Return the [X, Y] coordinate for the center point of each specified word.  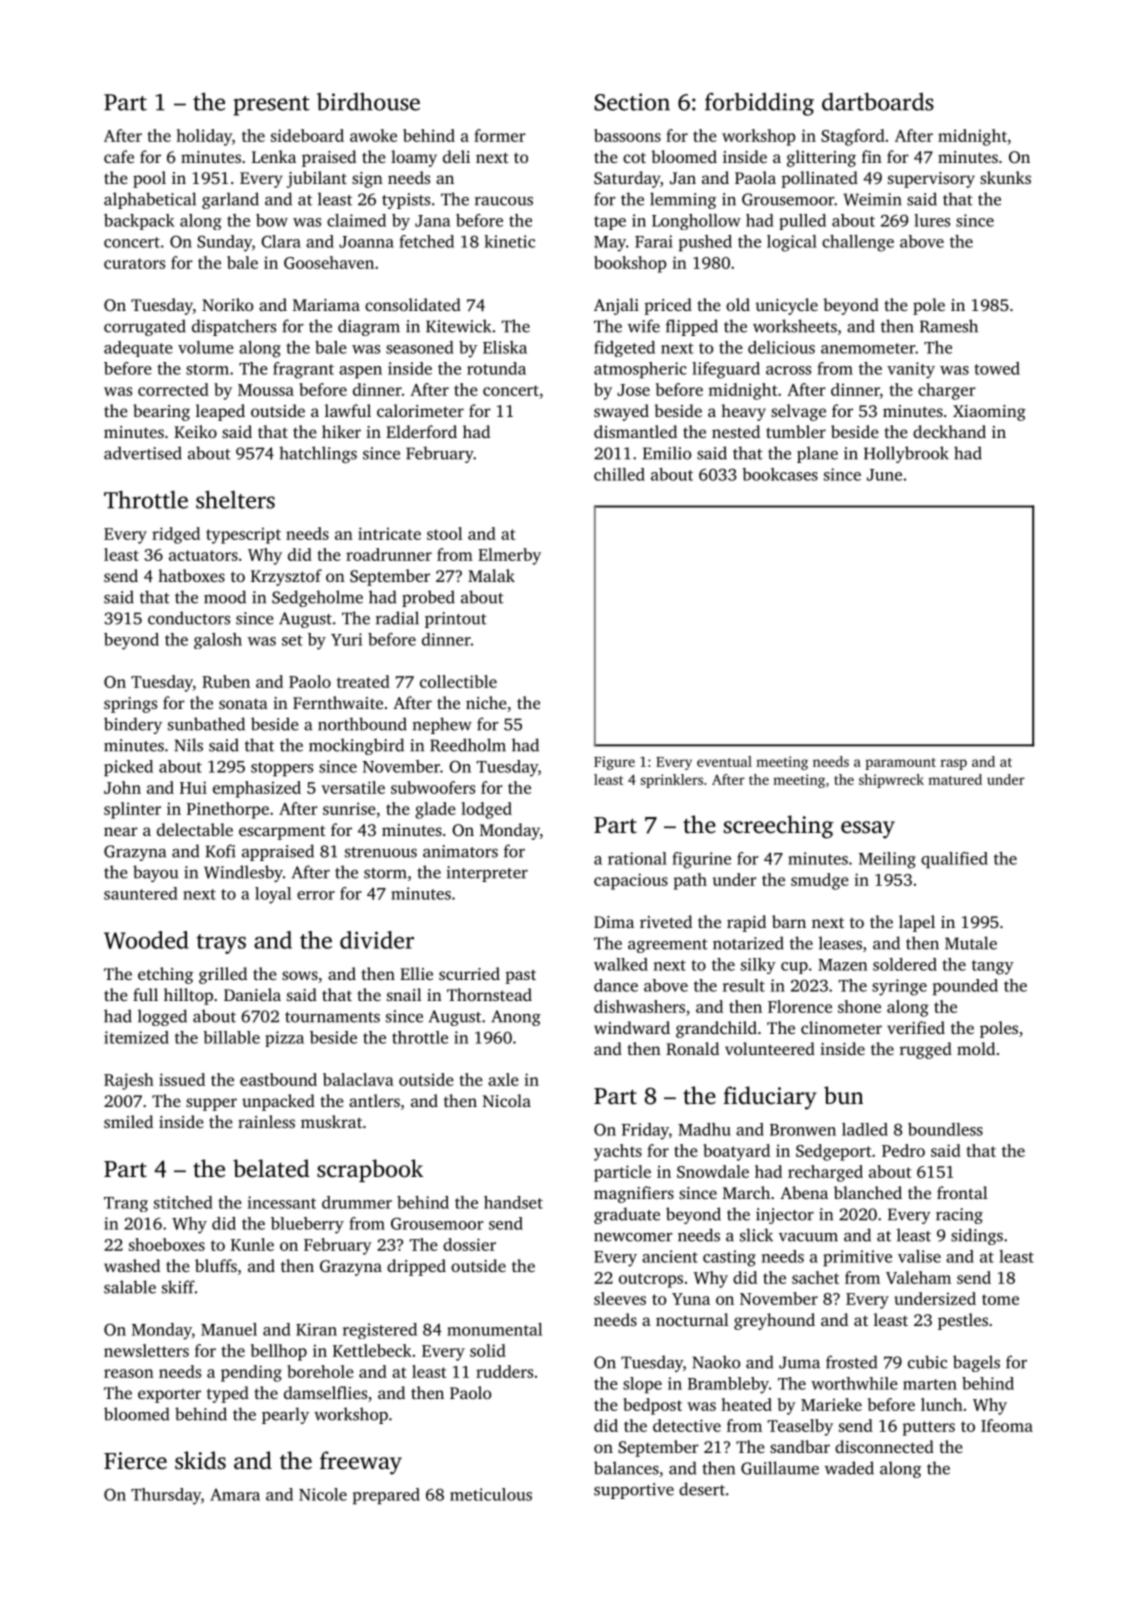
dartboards [878, 102]
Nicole [323, 1494]
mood [225, 597]
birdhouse [368, 102]
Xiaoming [989, 413]
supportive [634, 1491]
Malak [491, 575]
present [271, 106]
